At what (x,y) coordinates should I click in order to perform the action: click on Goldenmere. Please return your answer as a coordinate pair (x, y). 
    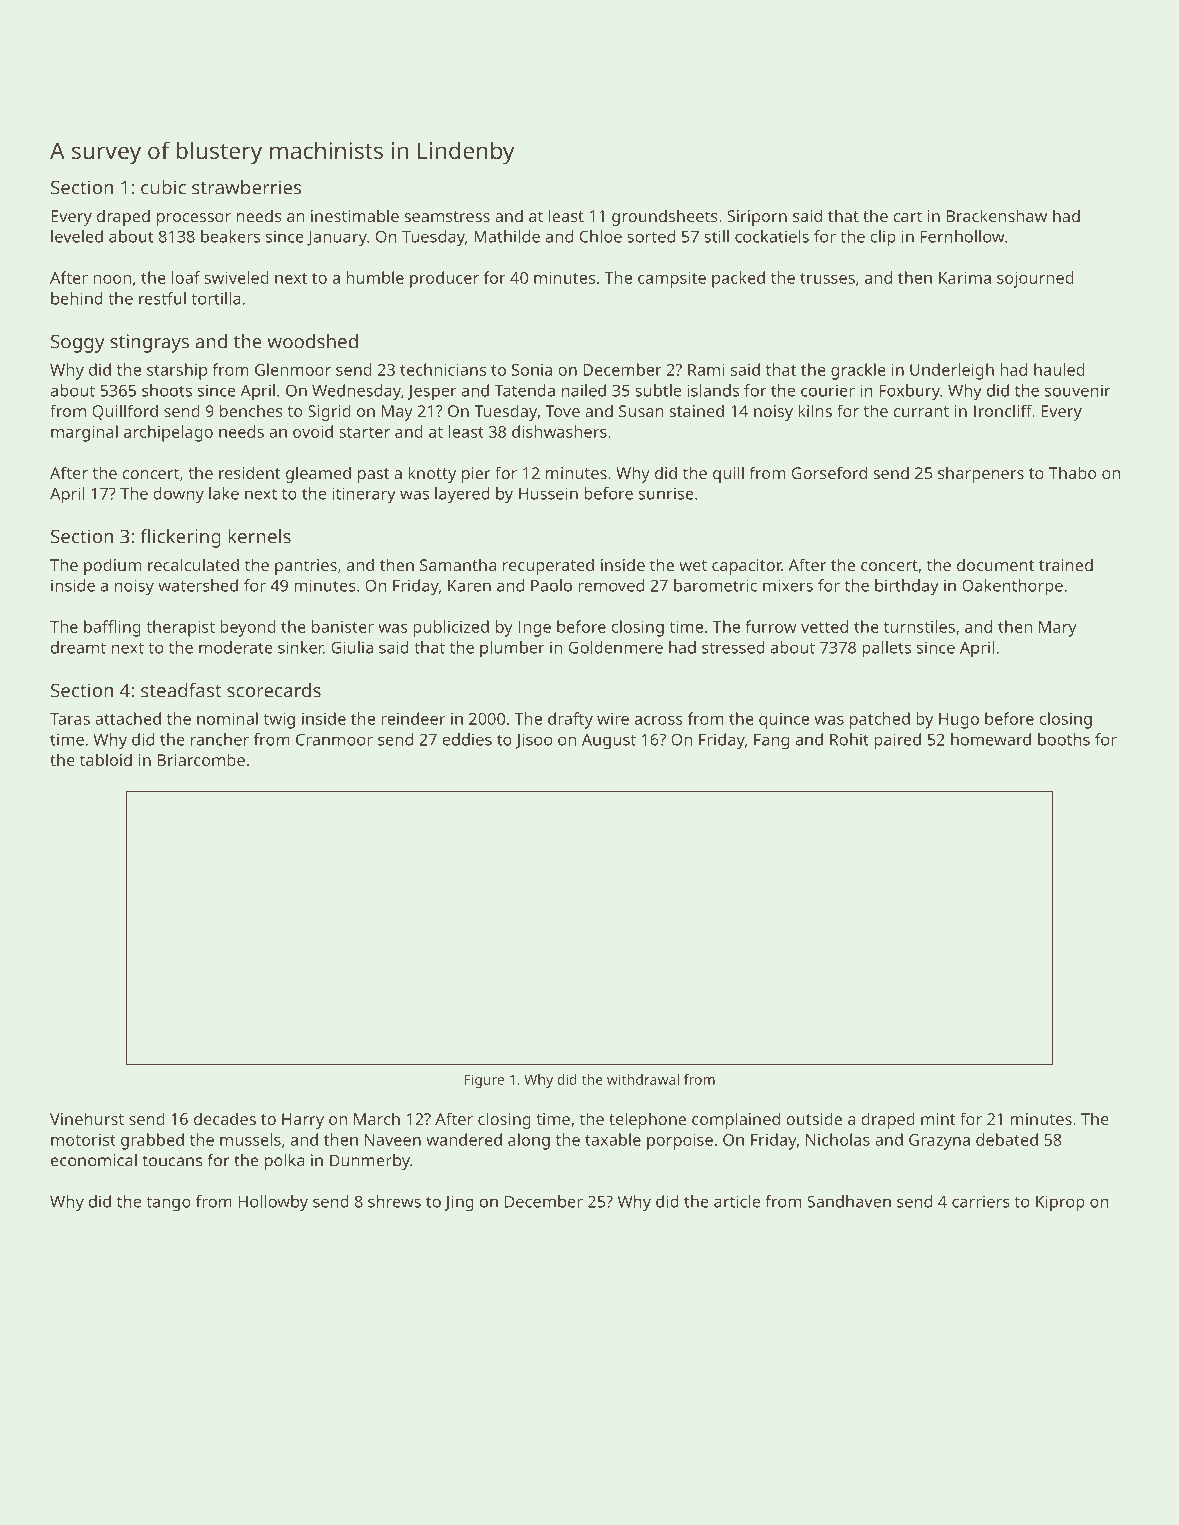
    Looking at the image, I should click on (616, 647).
